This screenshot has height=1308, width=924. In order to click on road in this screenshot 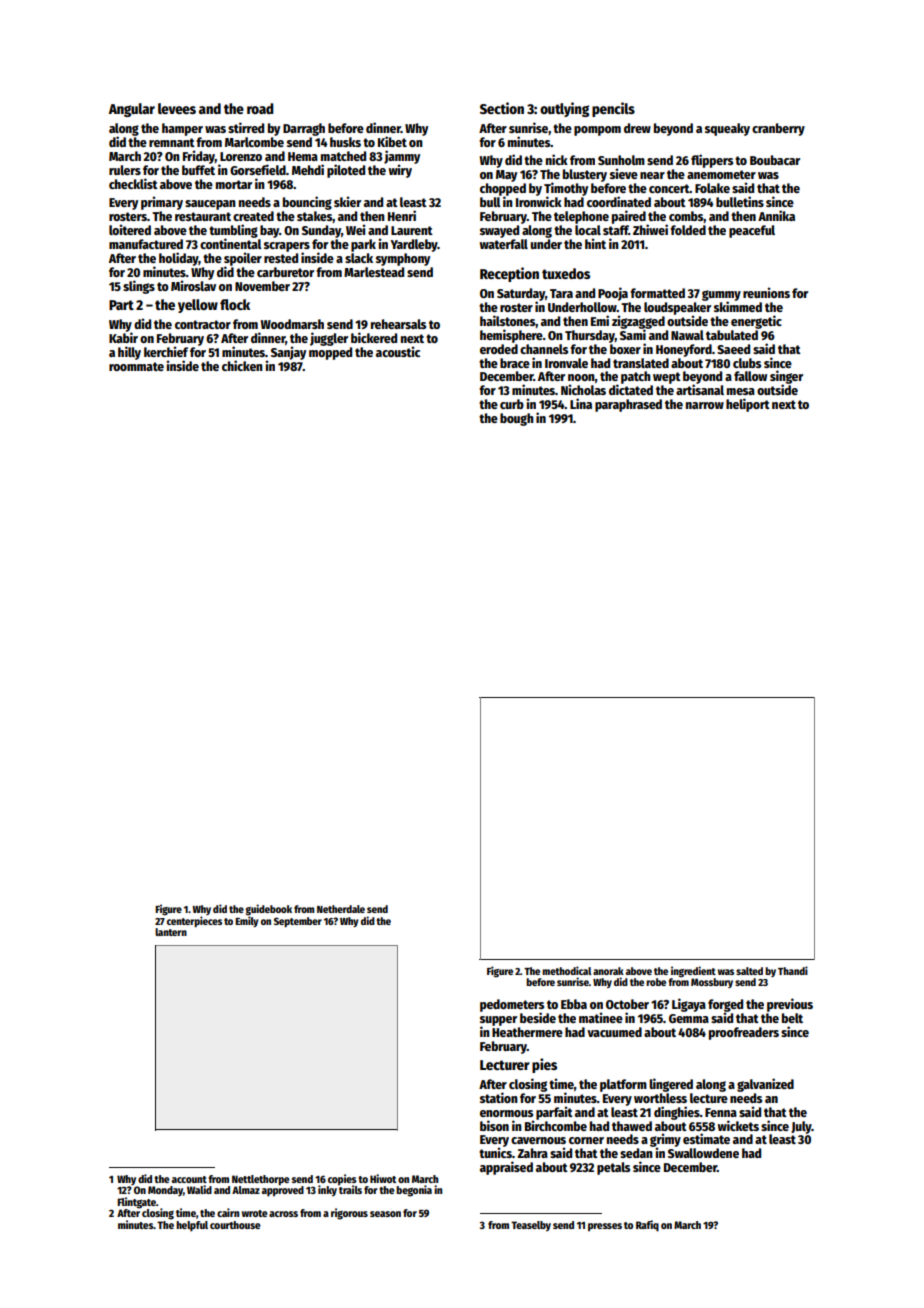, I will do `click(260, 108)`.
